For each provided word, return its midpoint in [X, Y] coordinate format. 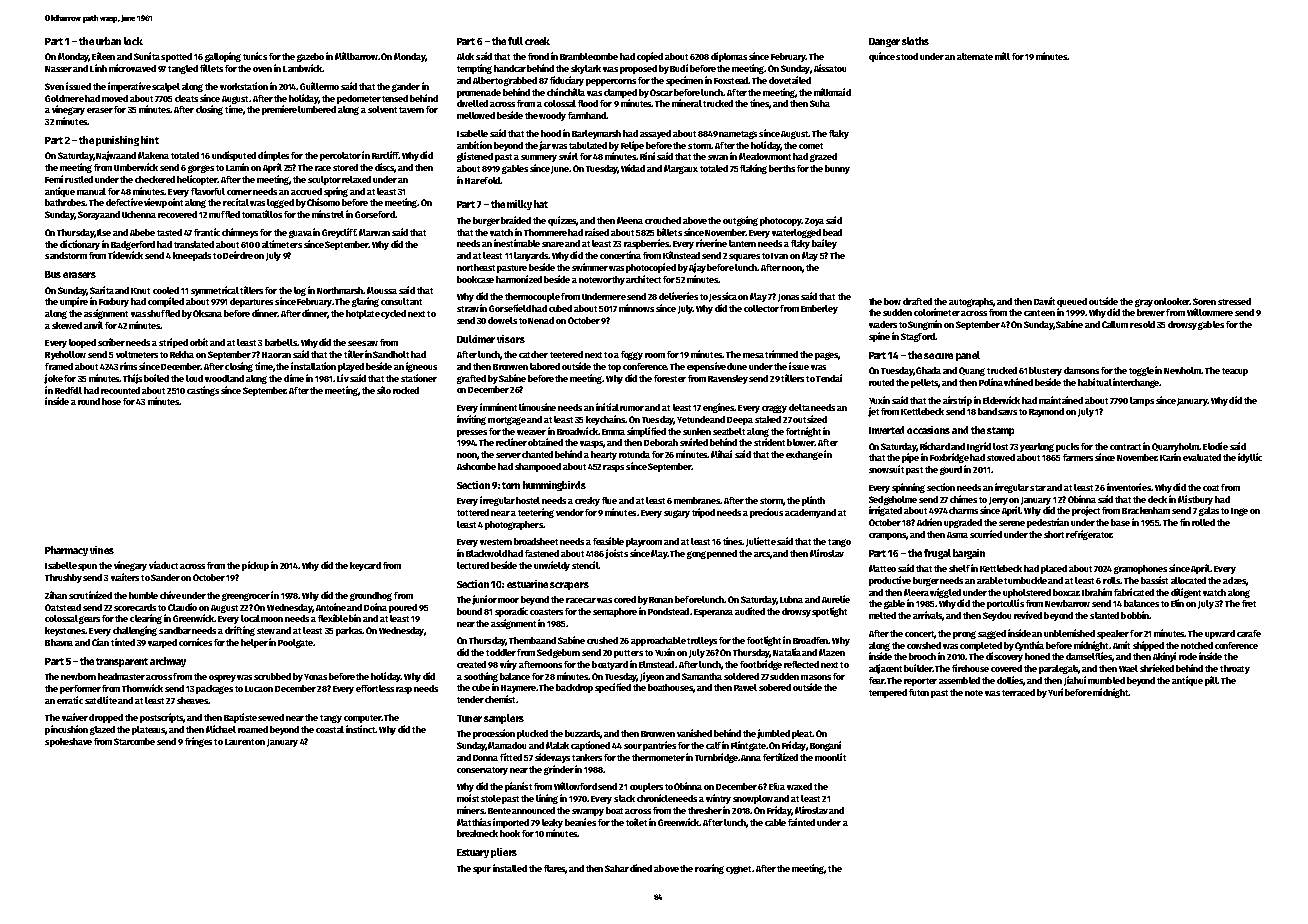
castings [203, 391]
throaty [1235, 669]
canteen [1039, 313]
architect [643, 279]
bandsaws [997, 411]
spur [482, 870]
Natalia [787, 652]
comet [811, 146]
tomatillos [262, 214]
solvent [382, 109]
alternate [975, 56]
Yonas [315, 677]
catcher [533, 354]
